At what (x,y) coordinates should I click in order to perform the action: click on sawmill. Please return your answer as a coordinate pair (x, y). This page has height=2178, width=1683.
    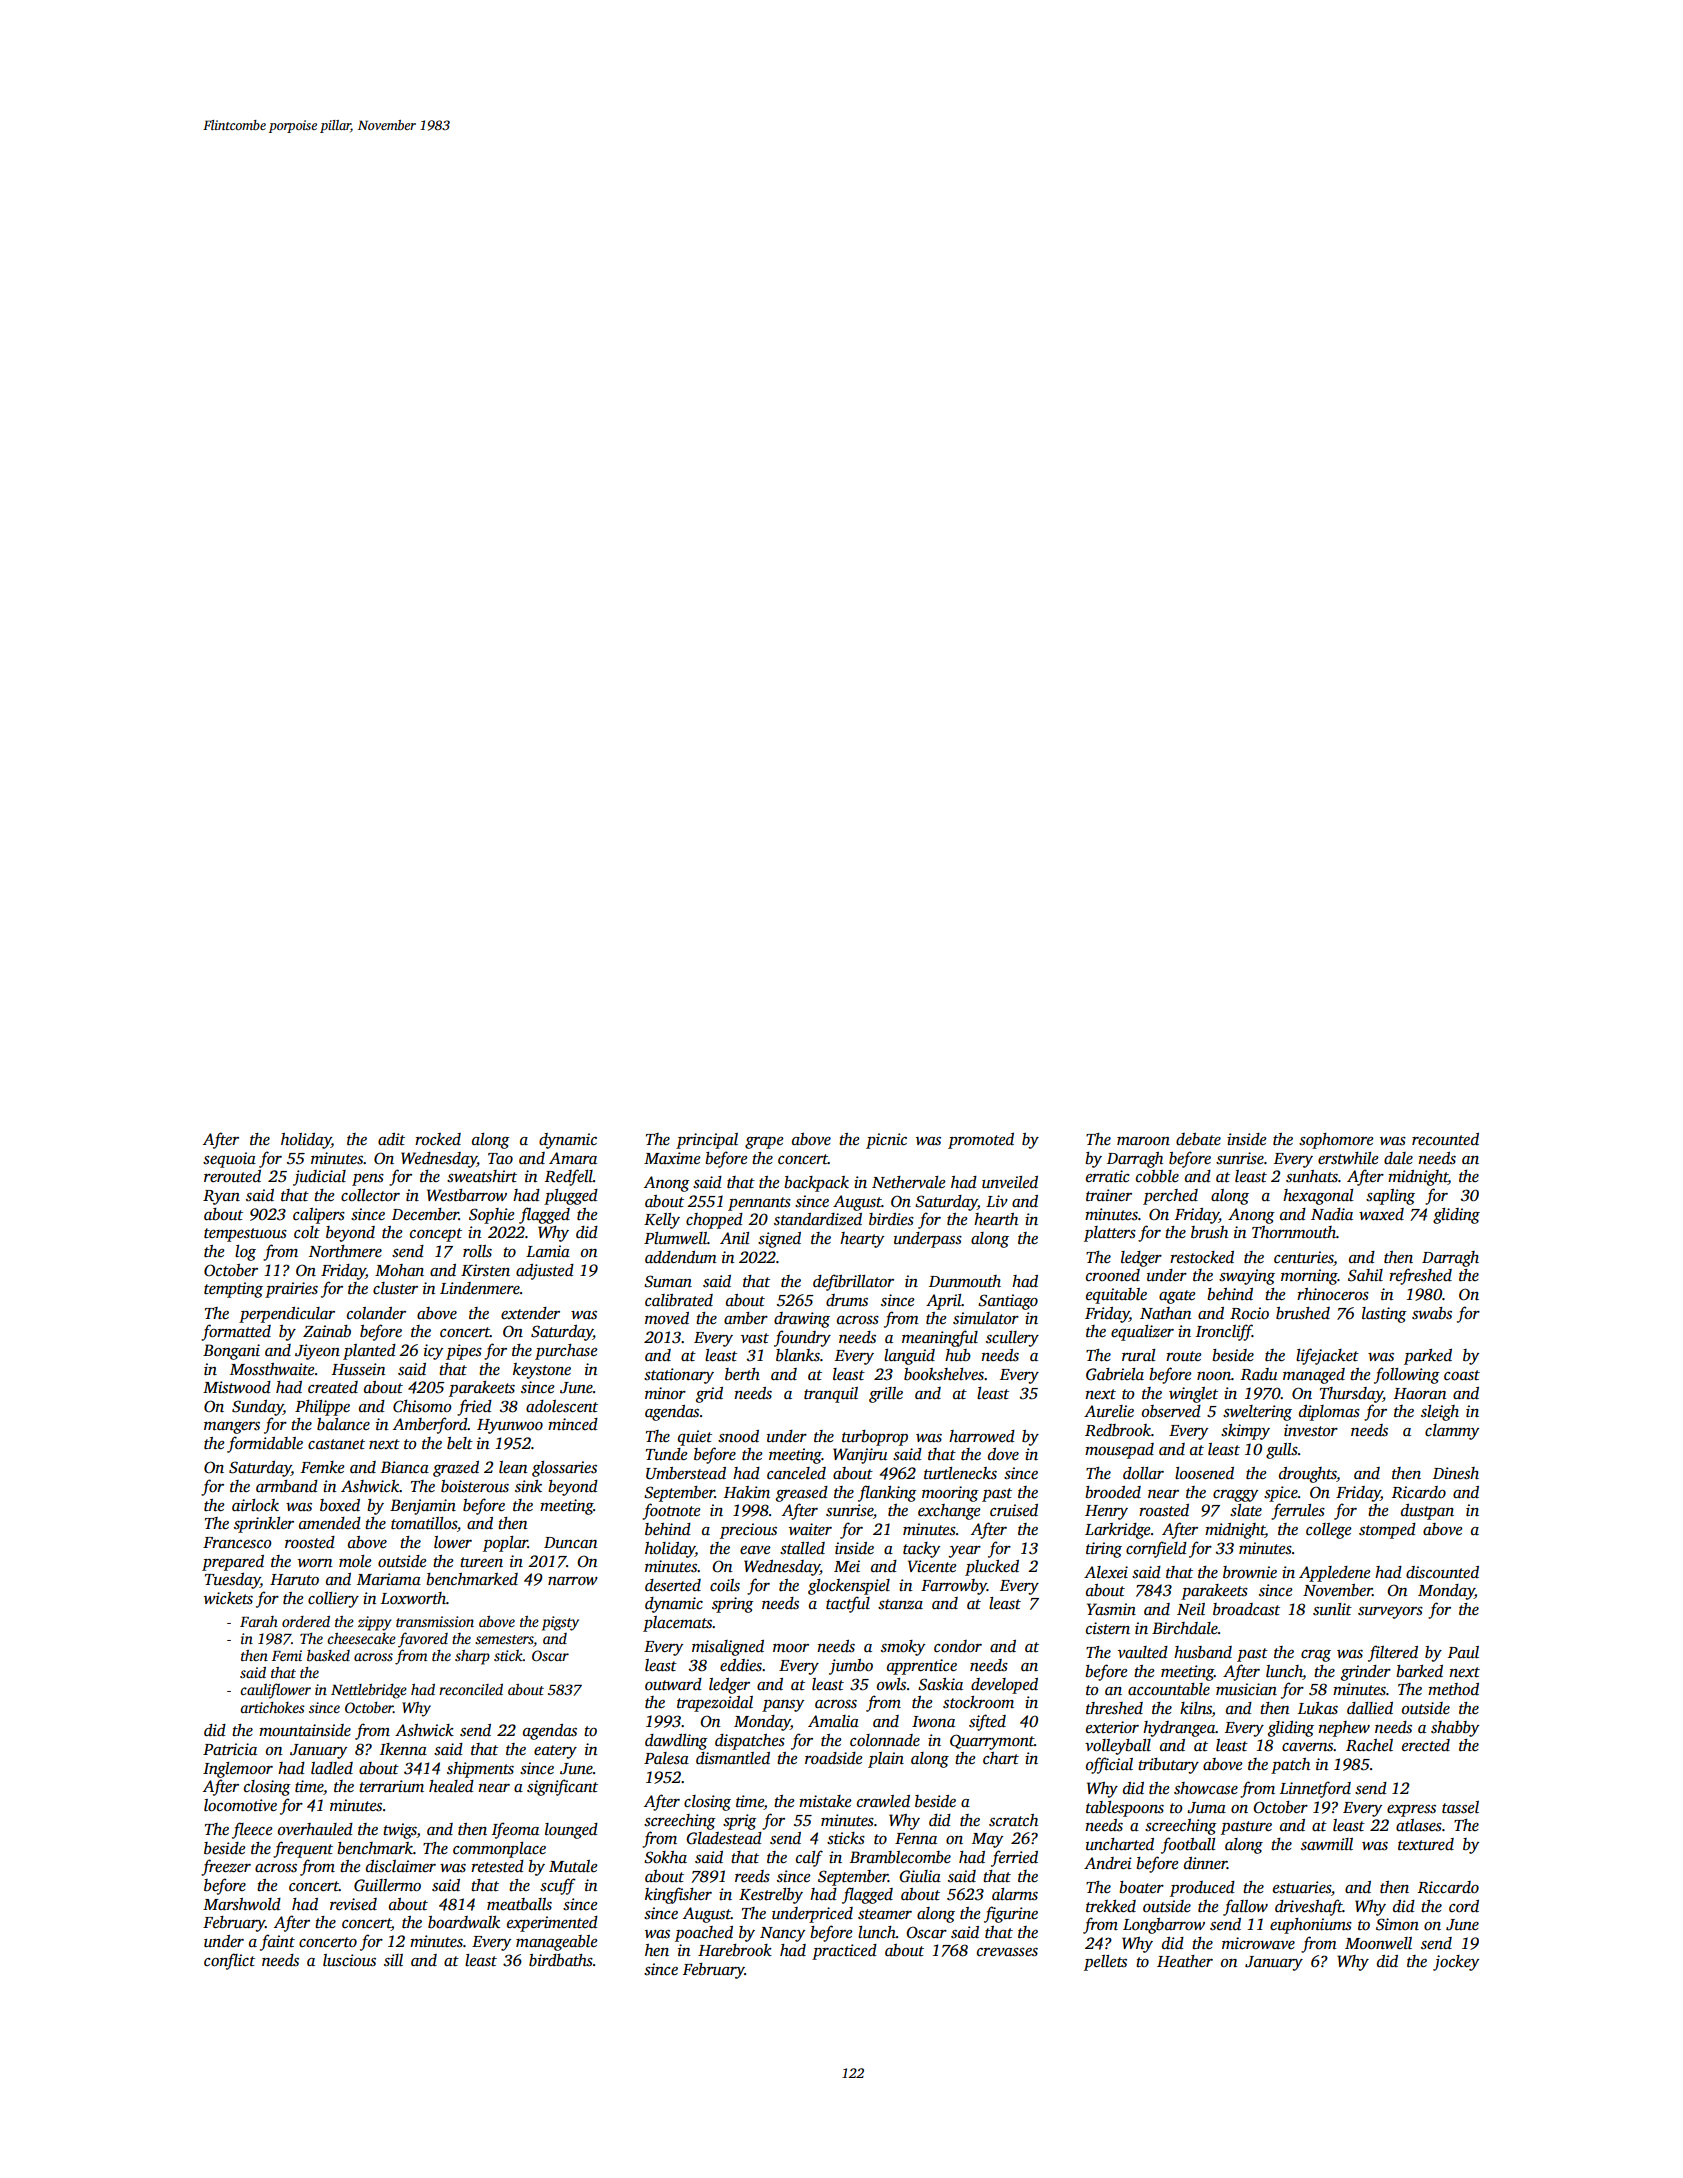
    Looking at the image, I should click on (1327, 1844).
